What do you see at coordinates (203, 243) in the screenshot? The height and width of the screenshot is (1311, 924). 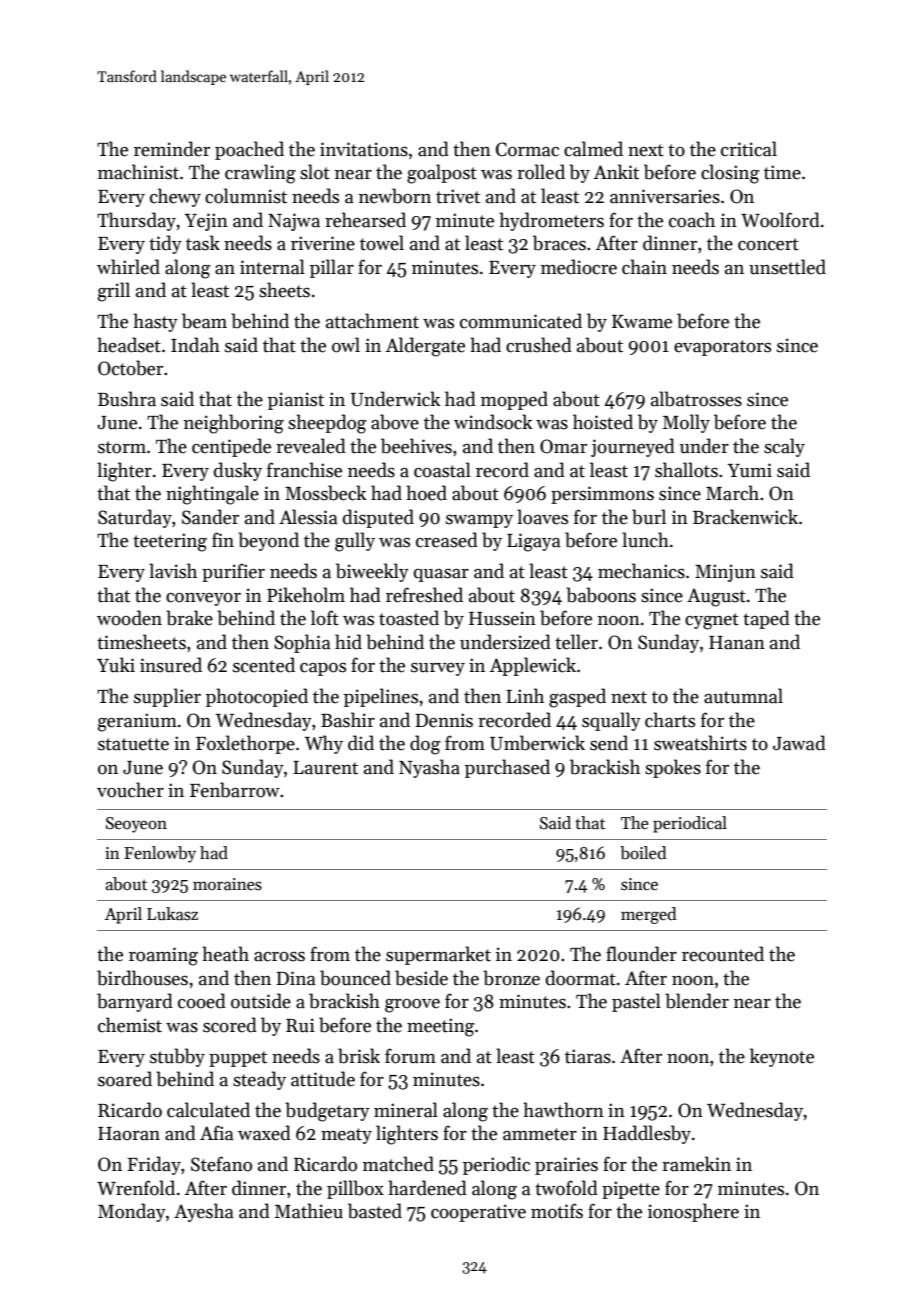 I see `task` at bounding box center [203, 243].
